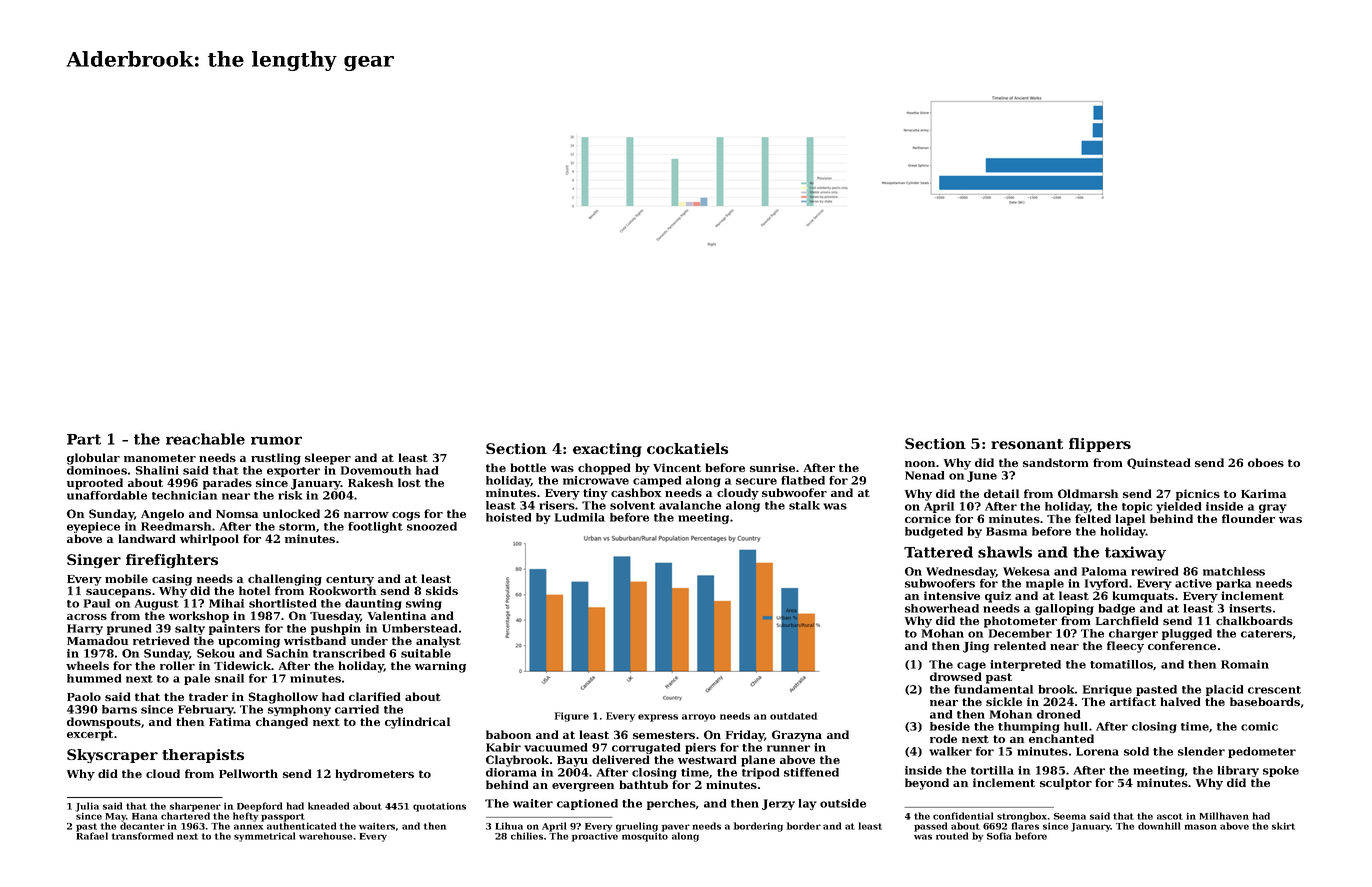 The height and width of the screenshot is (887, 1372). I want to click on snoozed, so click(432, 526).
